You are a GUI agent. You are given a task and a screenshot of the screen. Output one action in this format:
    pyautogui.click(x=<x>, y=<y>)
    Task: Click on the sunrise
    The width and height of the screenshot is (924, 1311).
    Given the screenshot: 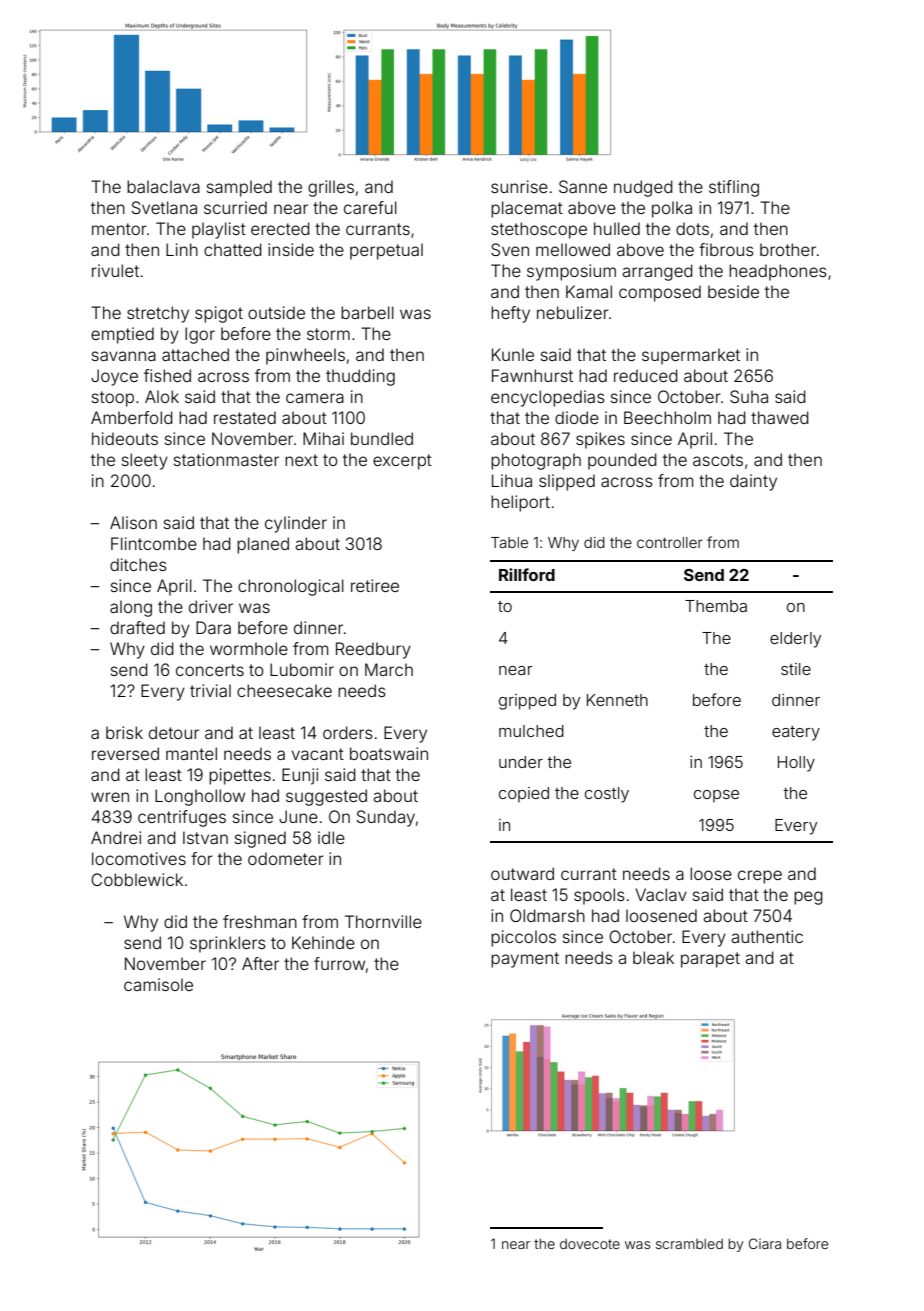 What is the action you would take?
    pyautogui.click(x=519, y=186)
